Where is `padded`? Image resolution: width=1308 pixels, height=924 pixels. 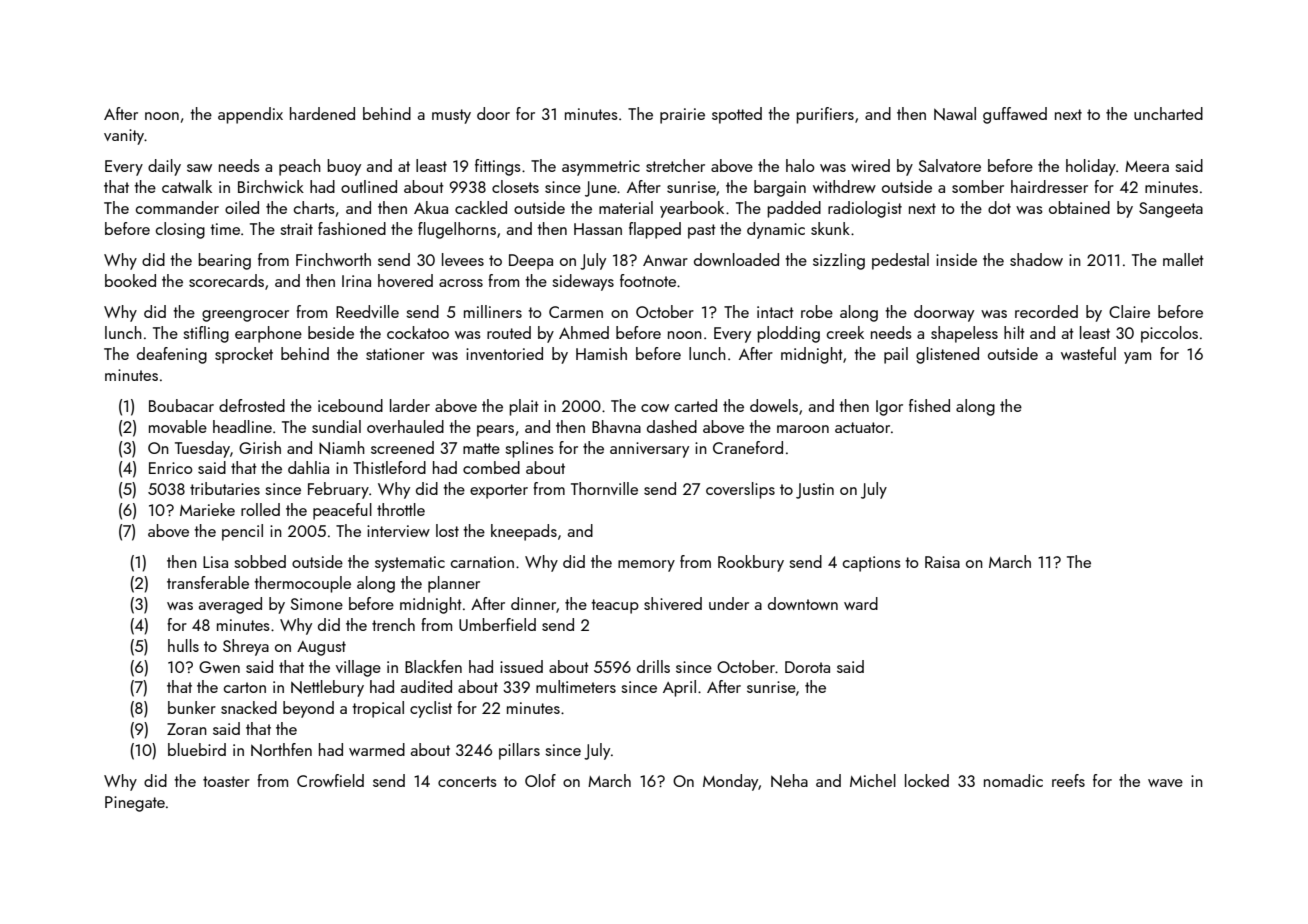
padded is located at coordinates (794, 209).
